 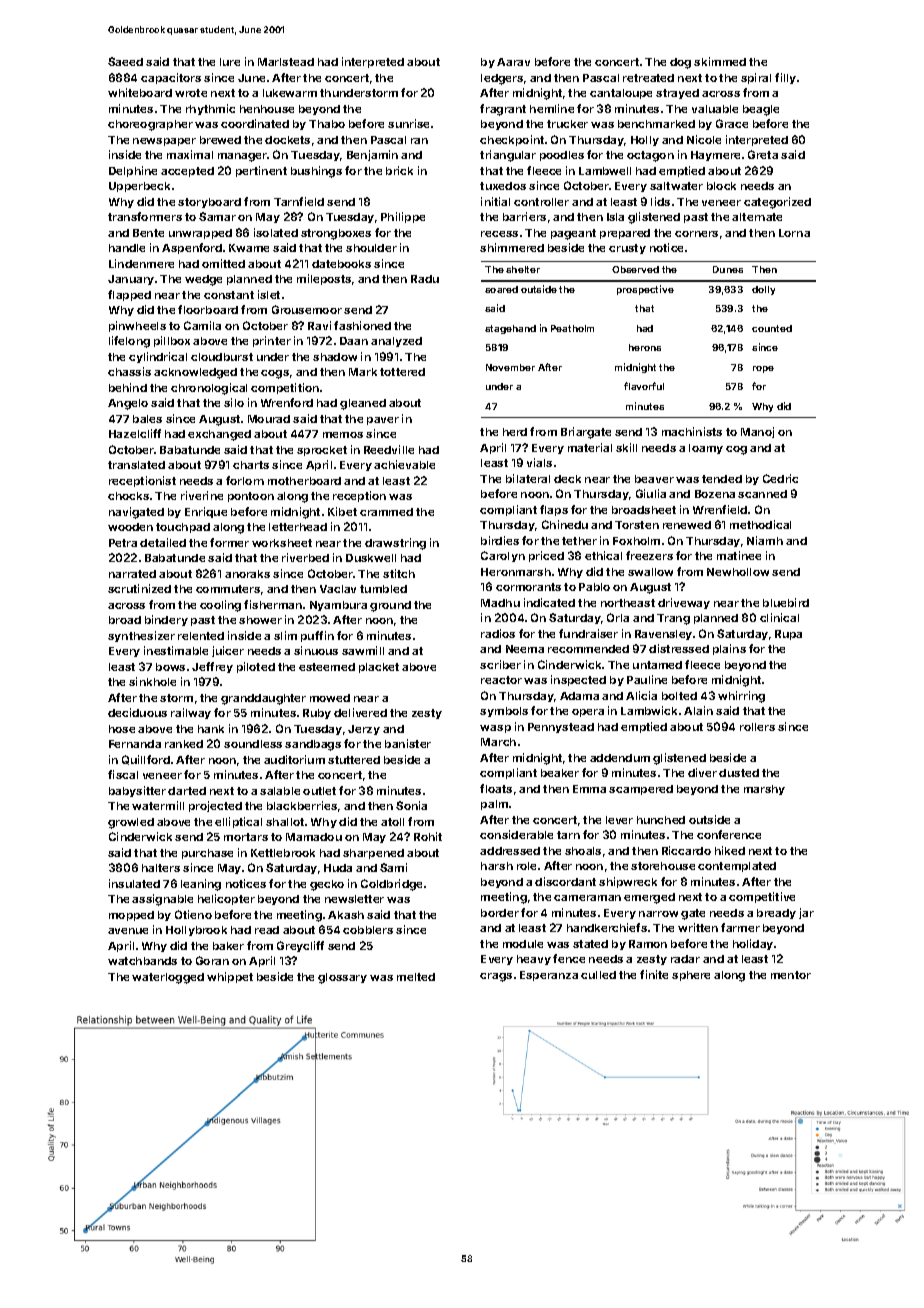 What do you see at coordinates (607, 927) in the page?
I see `handkerchiefs` at bounding box center [607, 927].
